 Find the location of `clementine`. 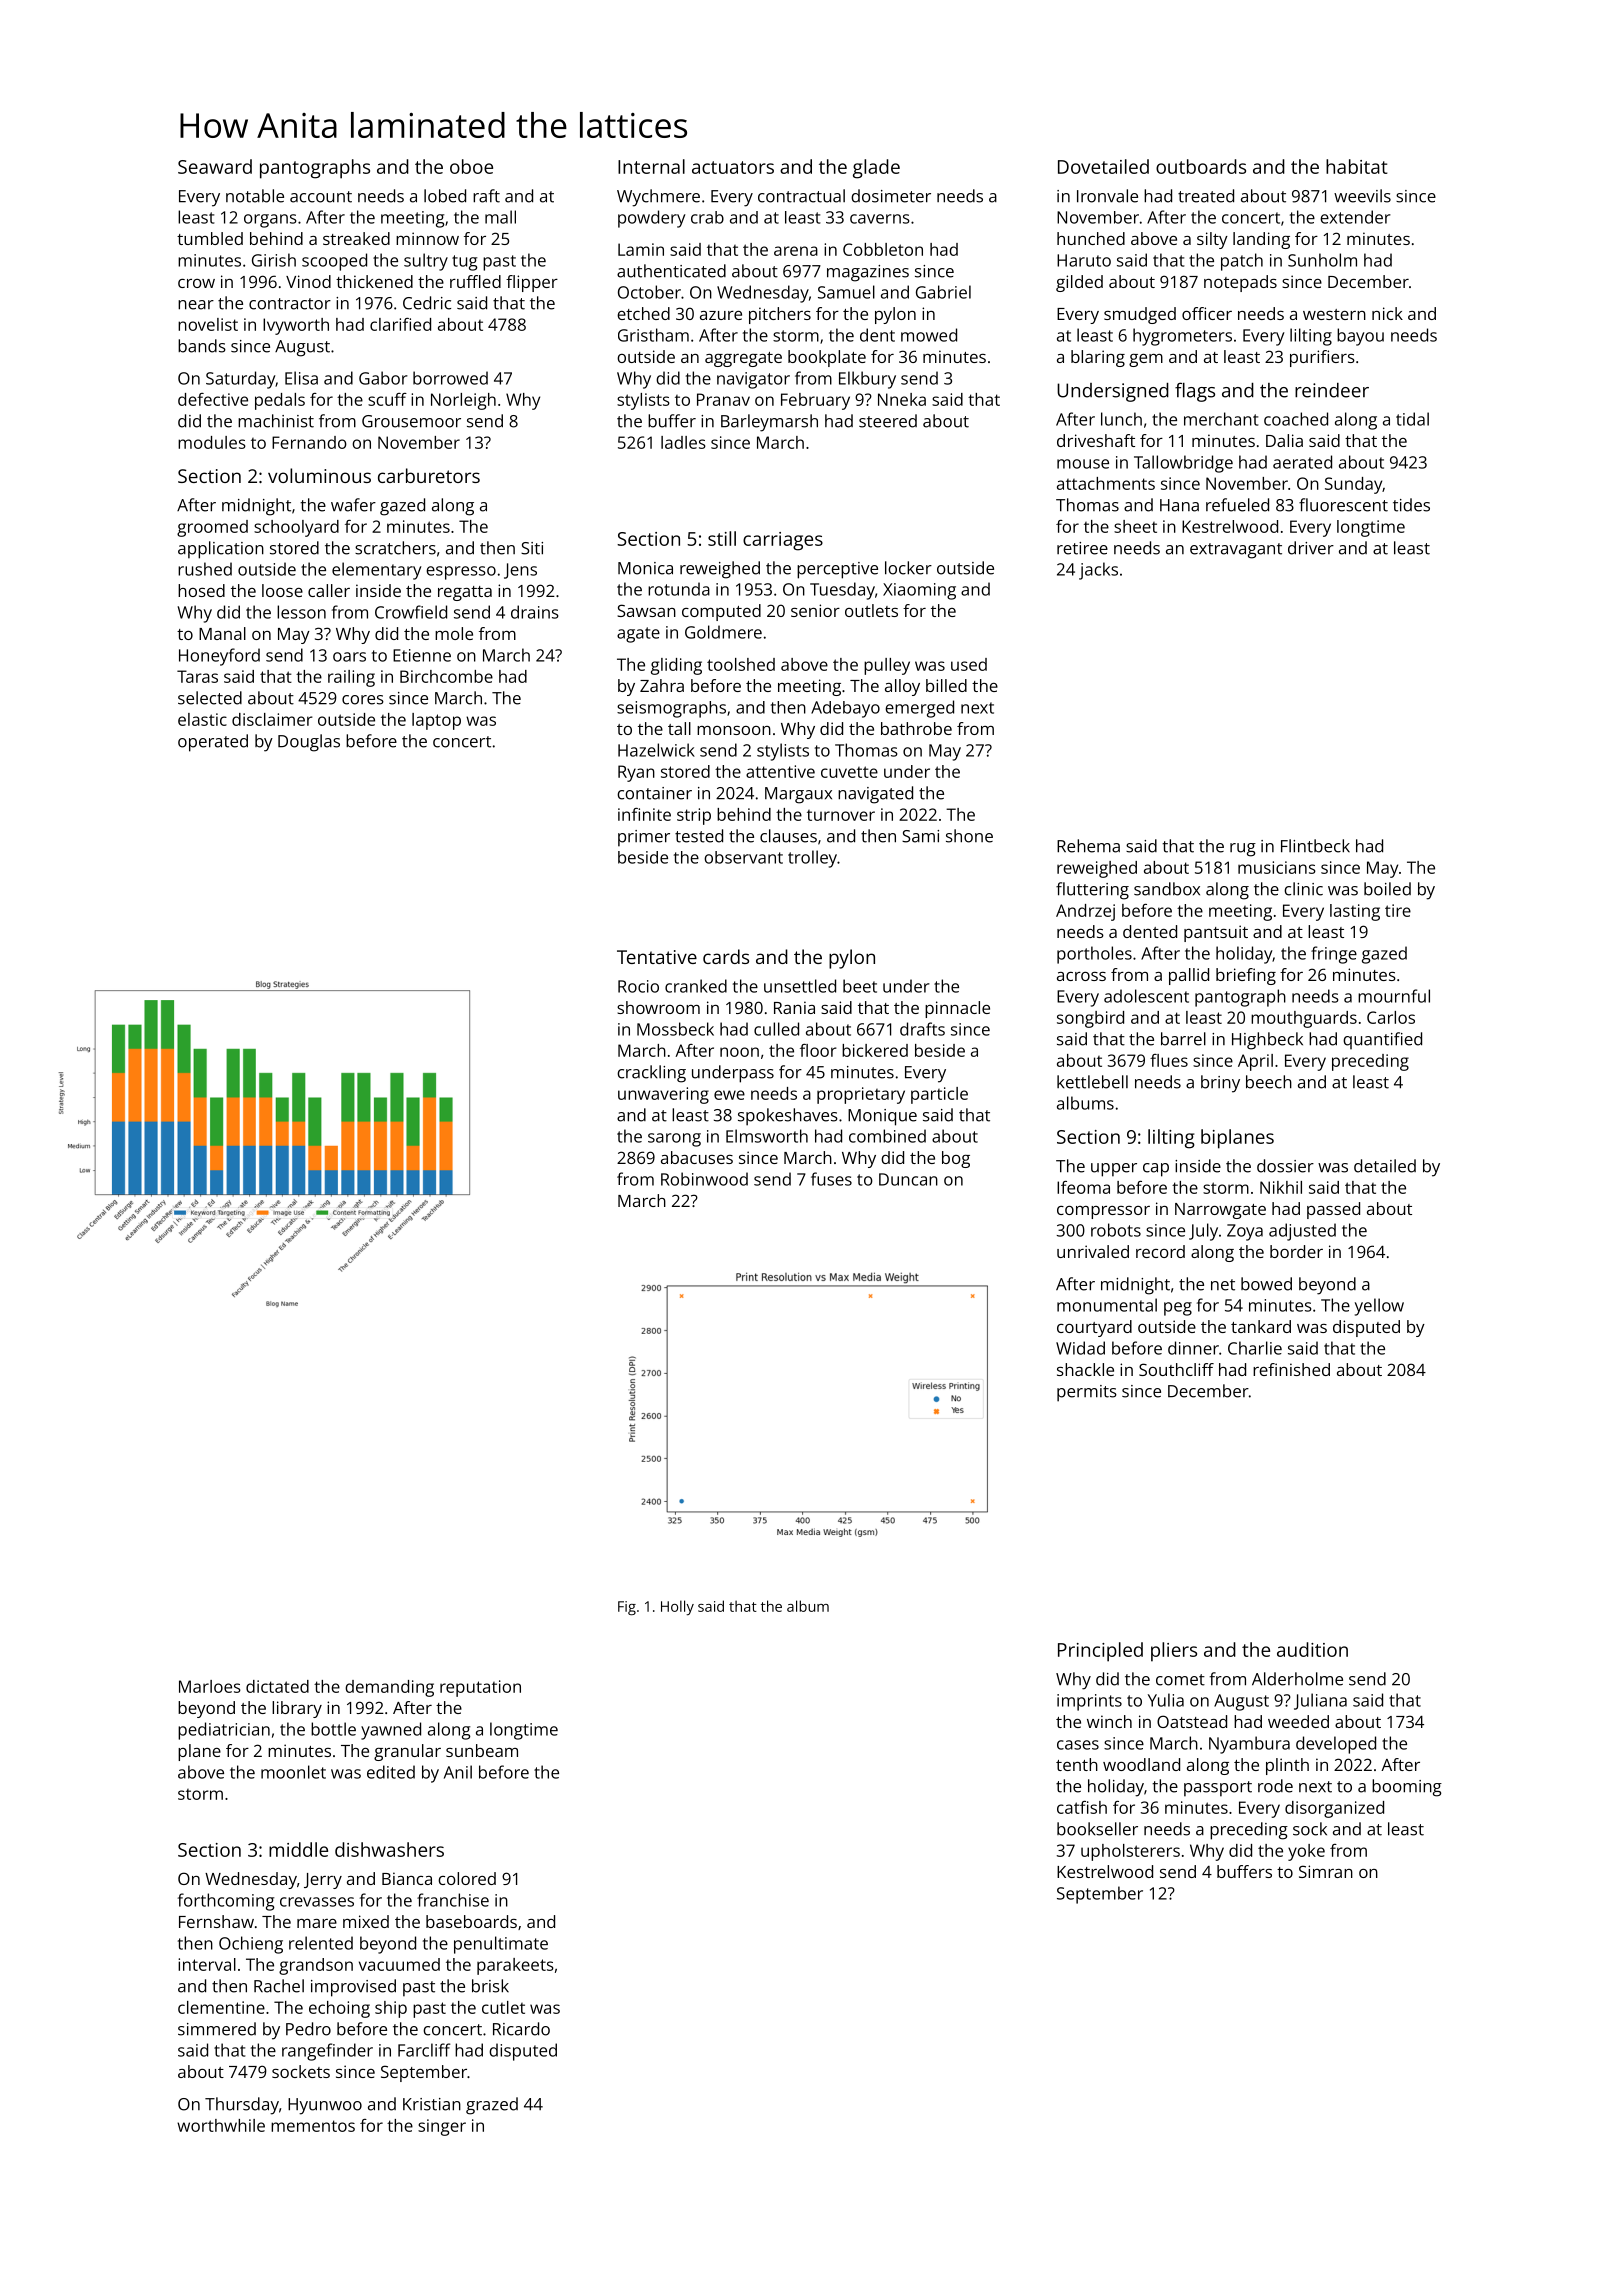

clementine is located at coordinates (221, 2007).
